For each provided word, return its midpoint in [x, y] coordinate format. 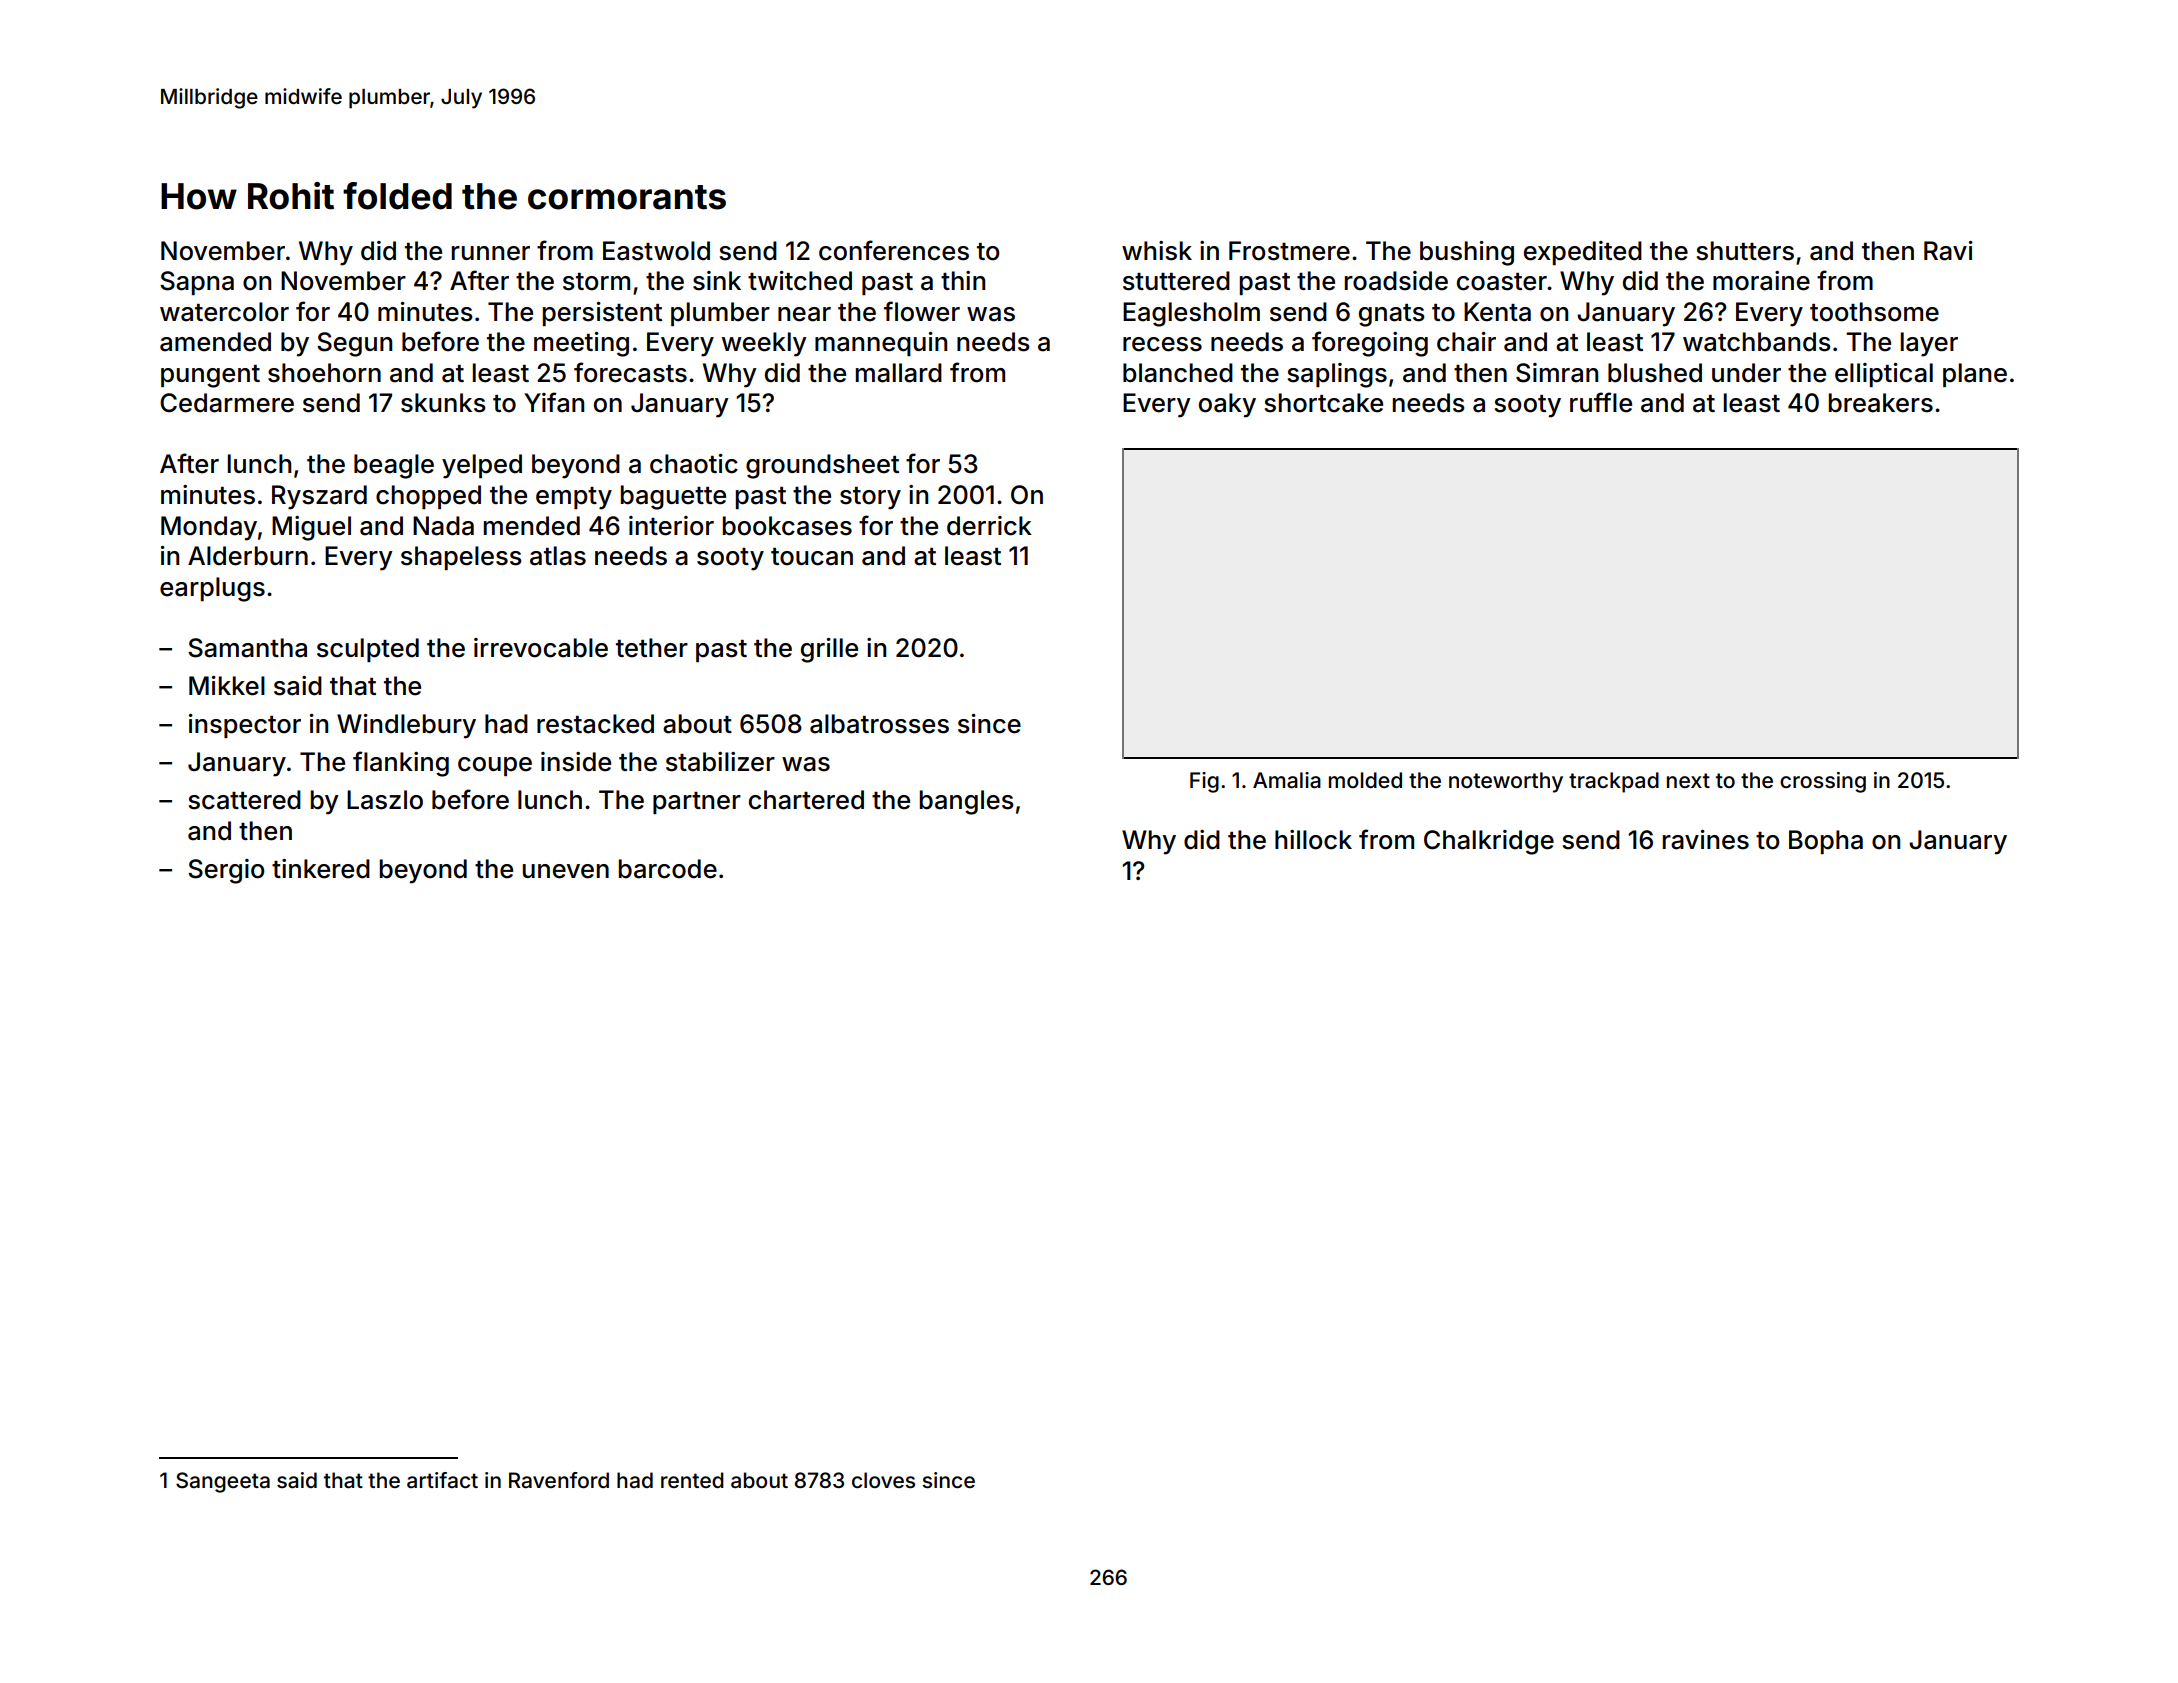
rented [692, 1480]
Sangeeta [223, 1482]
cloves [883, 1480]
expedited [1583, 253]
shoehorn [324, 373]
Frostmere [1289, 251]
